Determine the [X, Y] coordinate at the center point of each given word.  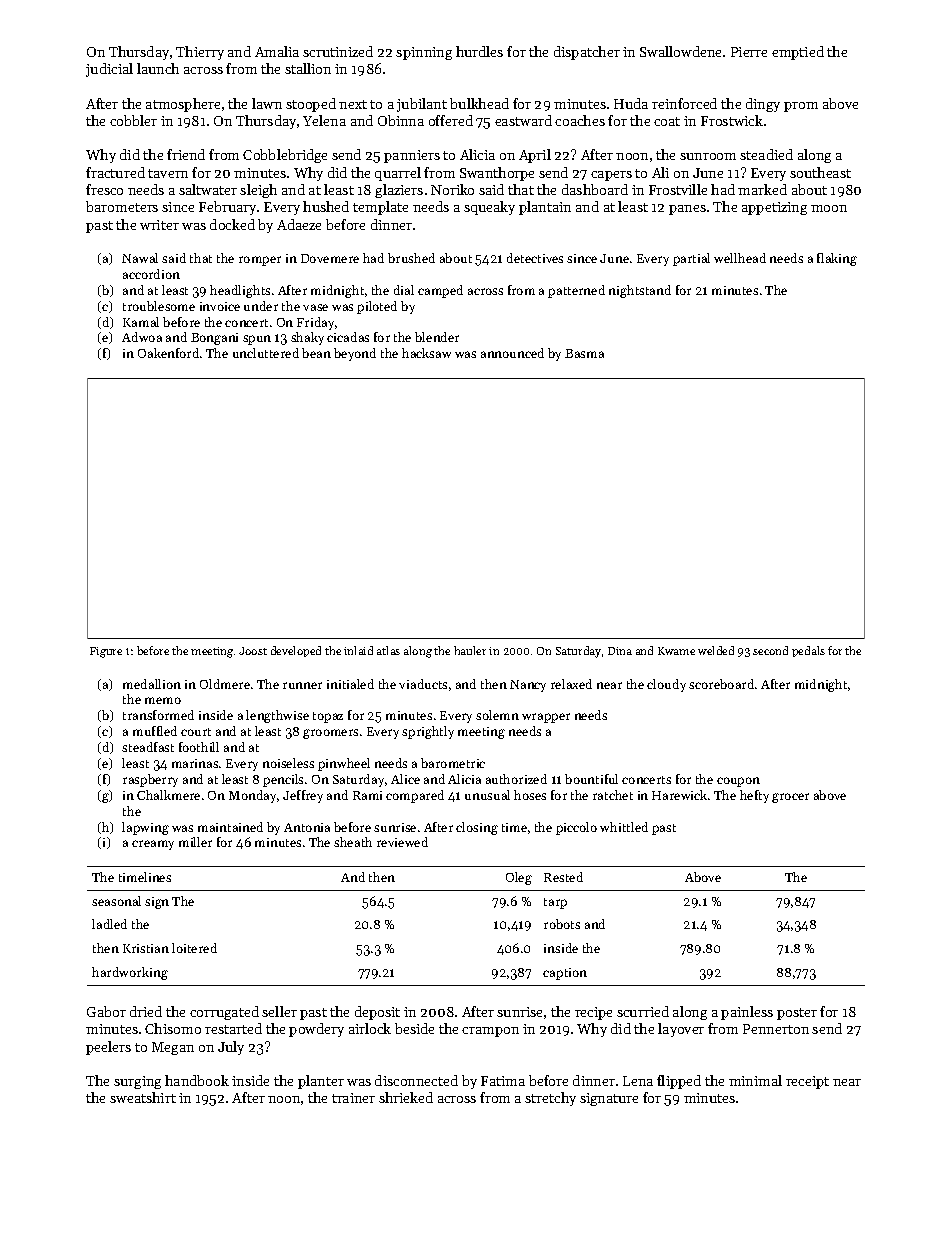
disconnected [416, 1080]
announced [512, 353]
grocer [790, 798]
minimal [755, 1080]
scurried [643, 1011]
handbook [197, 1080]
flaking [837, 259]
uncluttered [266, 353]
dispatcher [587, 53]
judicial [109, 70]
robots [562, 924]
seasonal [116, 901]
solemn [497, 715]
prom [801, 107]
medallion [152, 684]
